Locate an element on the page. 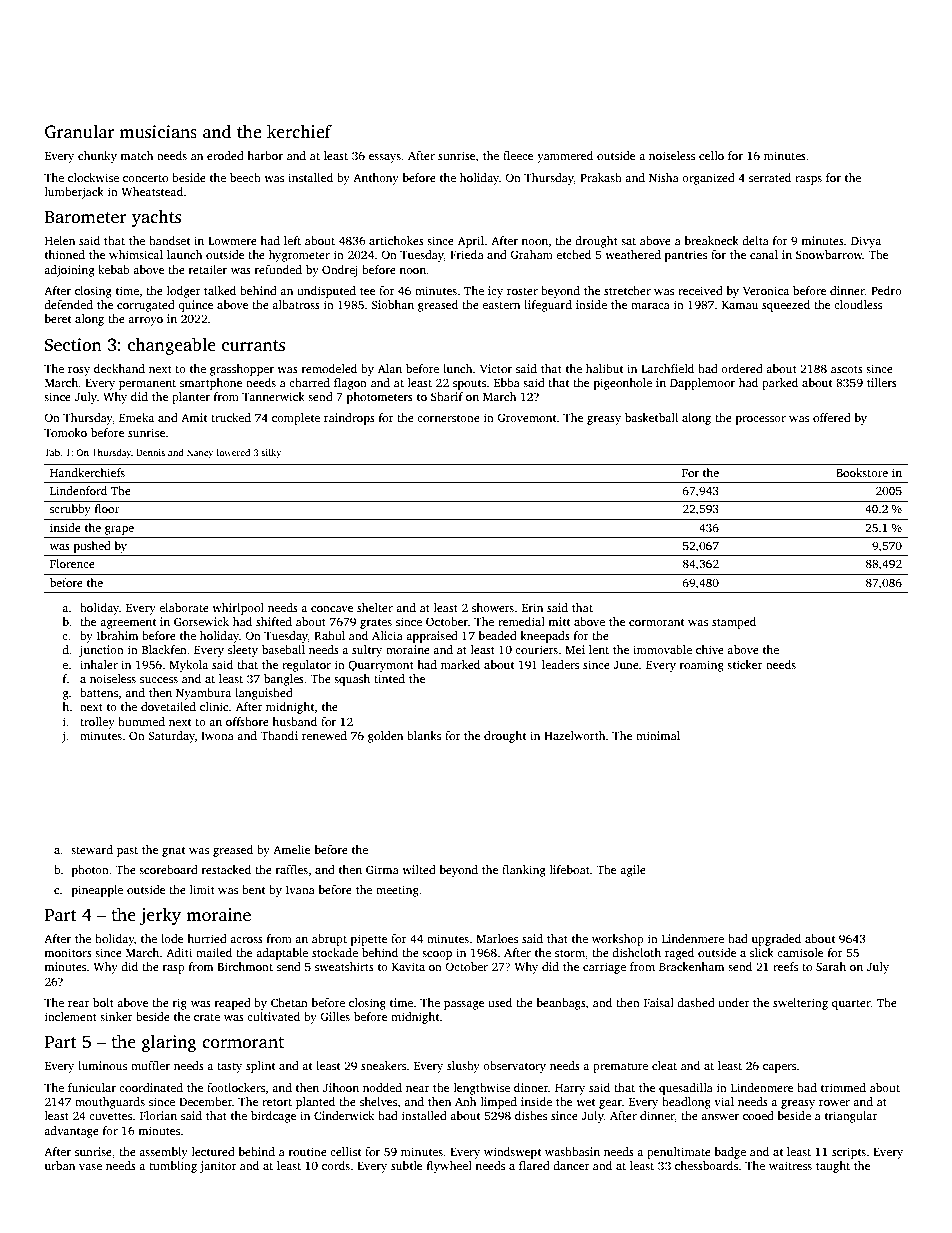  Nancy is located at coordinates (200, 453).
